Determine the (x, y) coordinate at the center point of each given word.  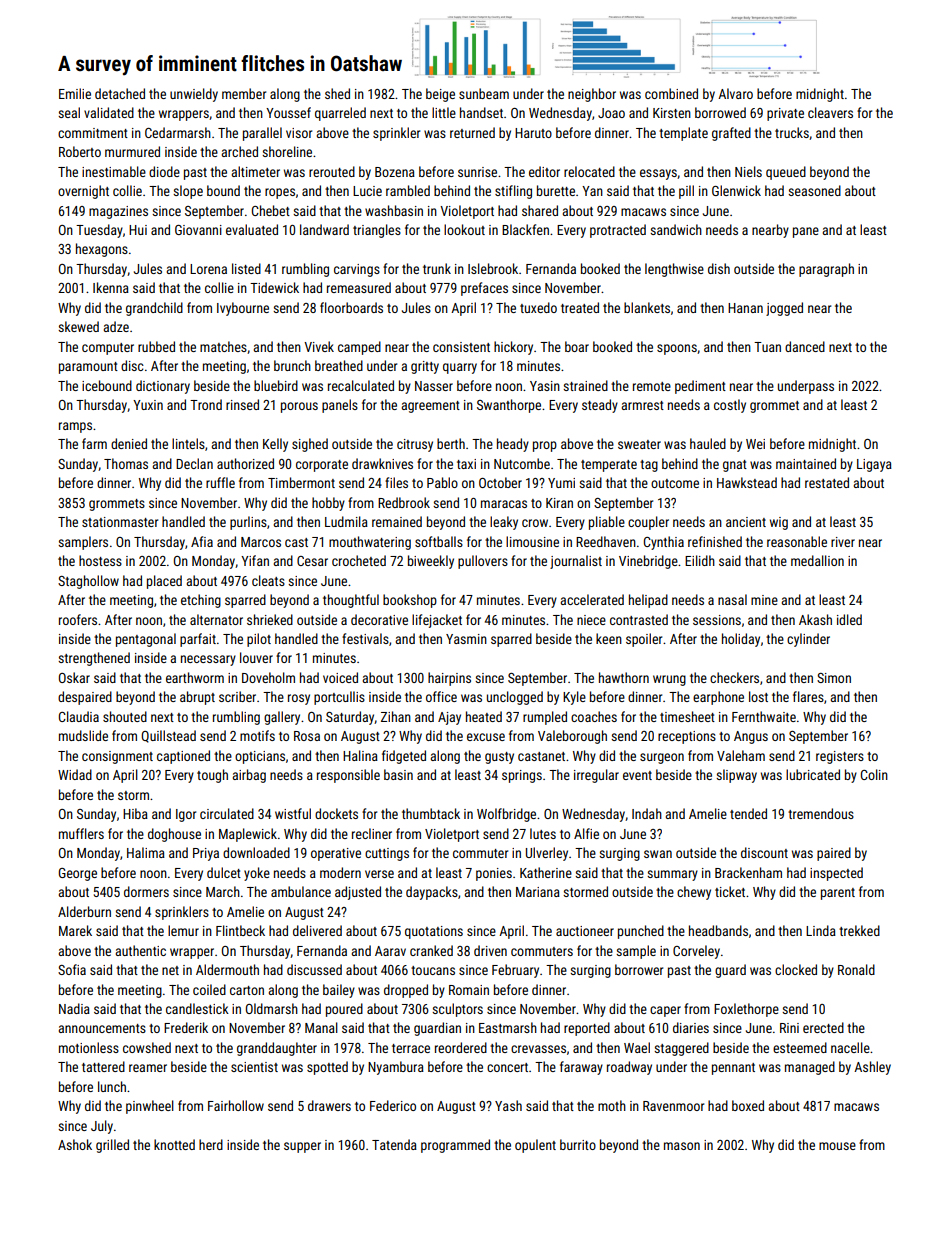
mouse (837, 1146)
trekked (859, 930)
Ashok (75, 1144)
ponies (494, 874)
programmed (455, 1146)
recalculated (361, 385)
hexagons (102, 250)
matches (223, 346)
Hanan (745, 308)
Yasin (545, 386)
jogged (784, 309)
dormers (146, 891)
